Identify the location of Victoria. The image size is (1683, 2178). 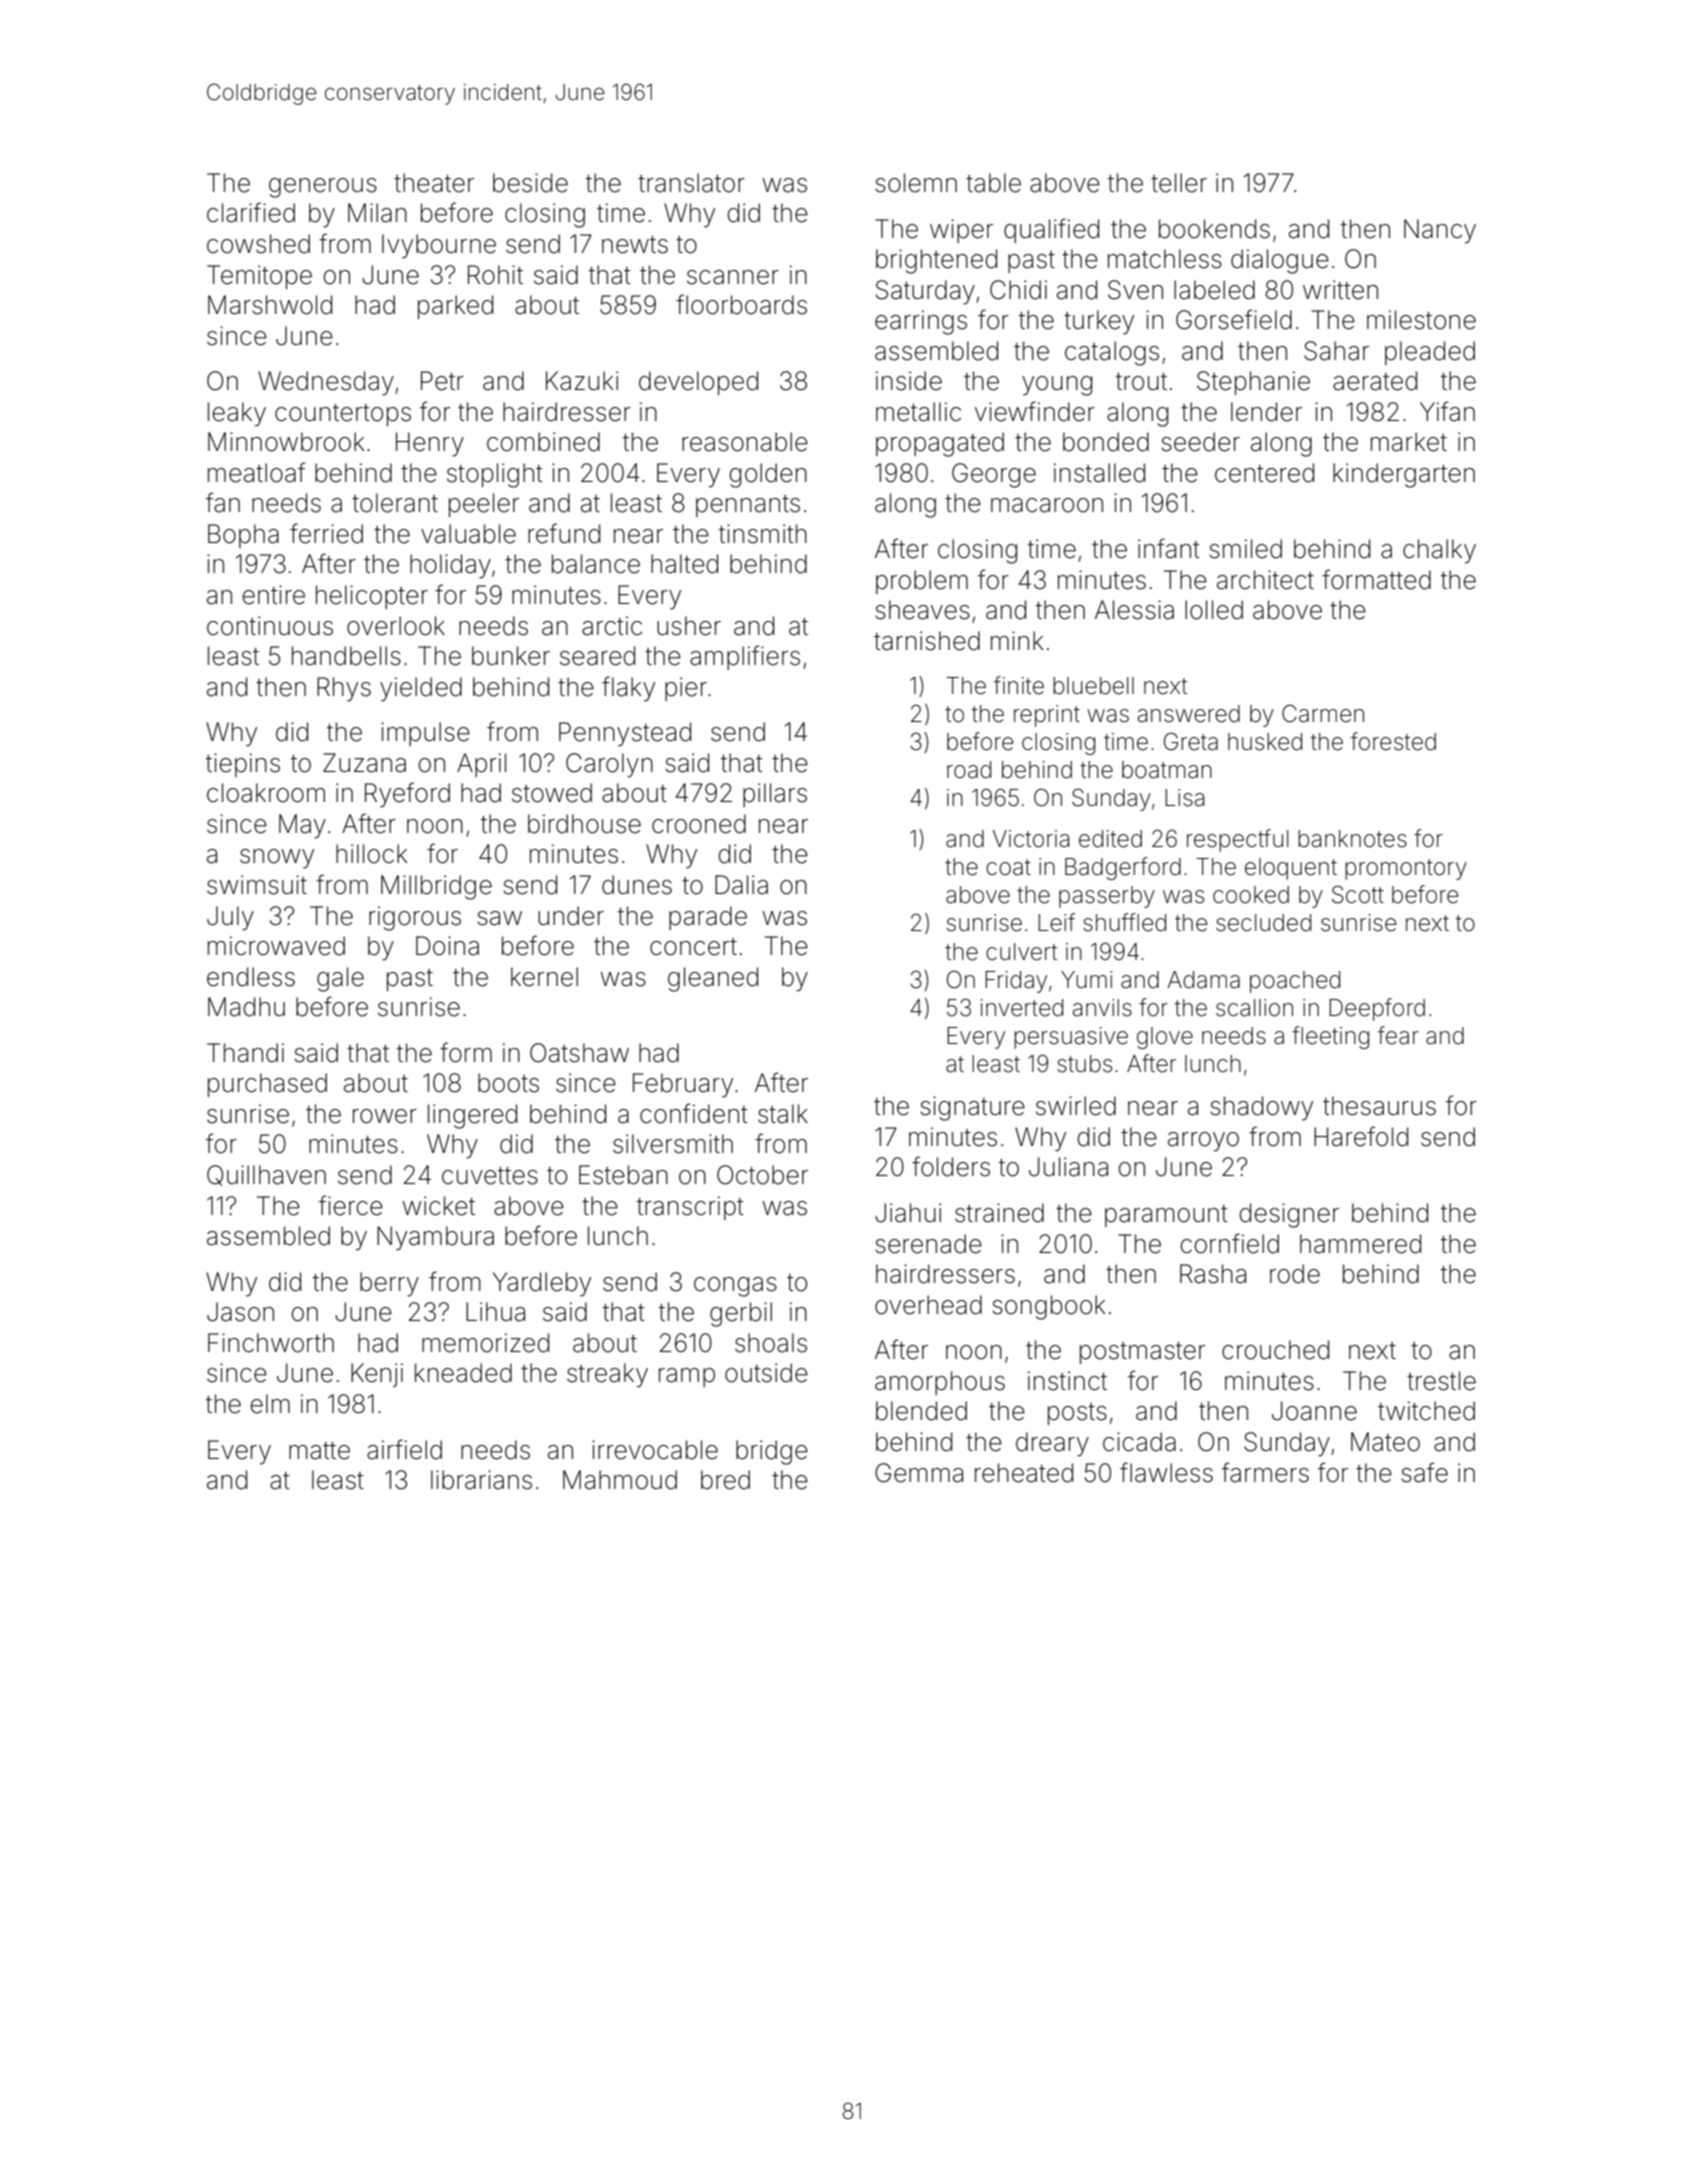
(1031, 839).
